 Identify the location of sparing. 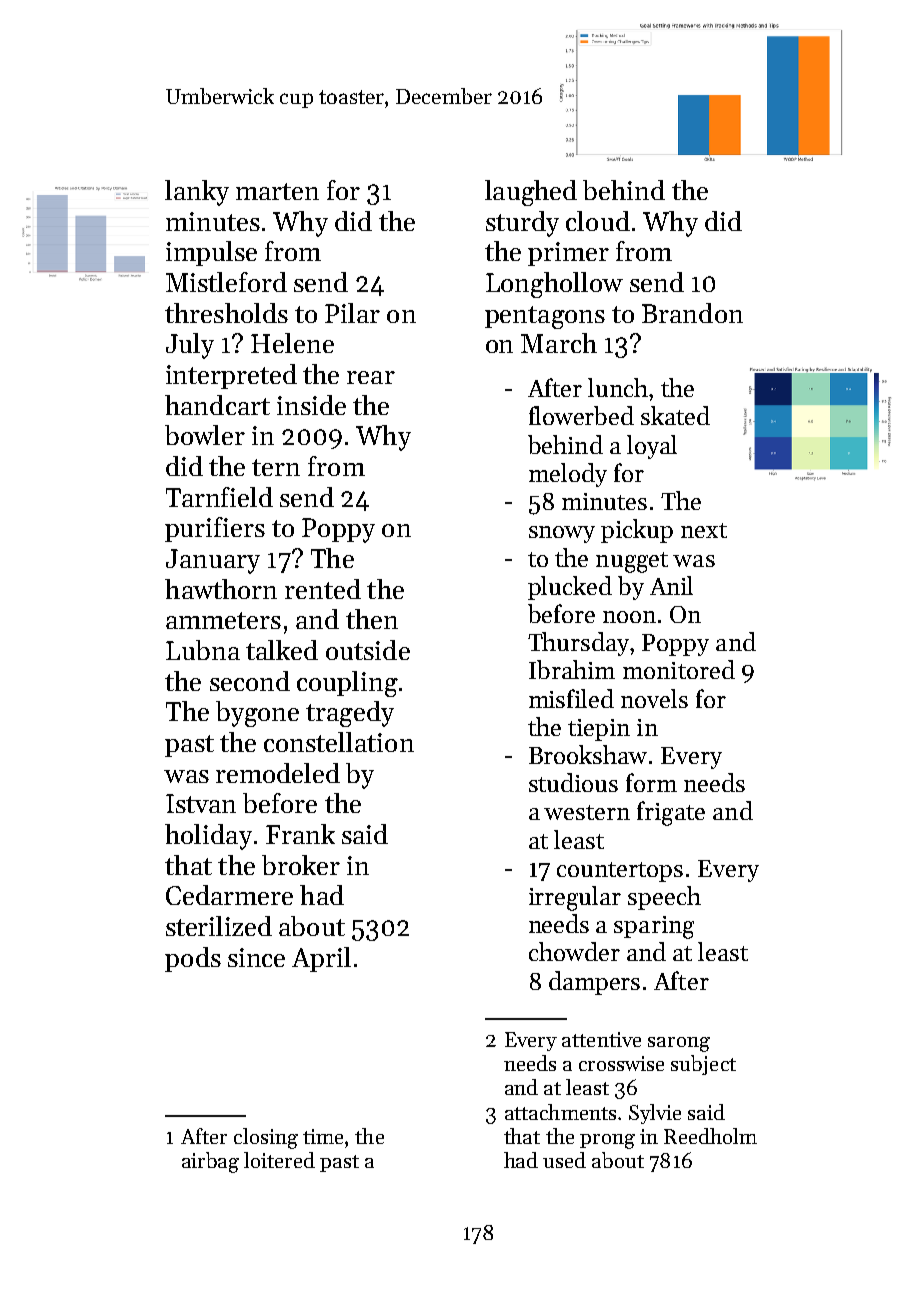
(654, 927).
